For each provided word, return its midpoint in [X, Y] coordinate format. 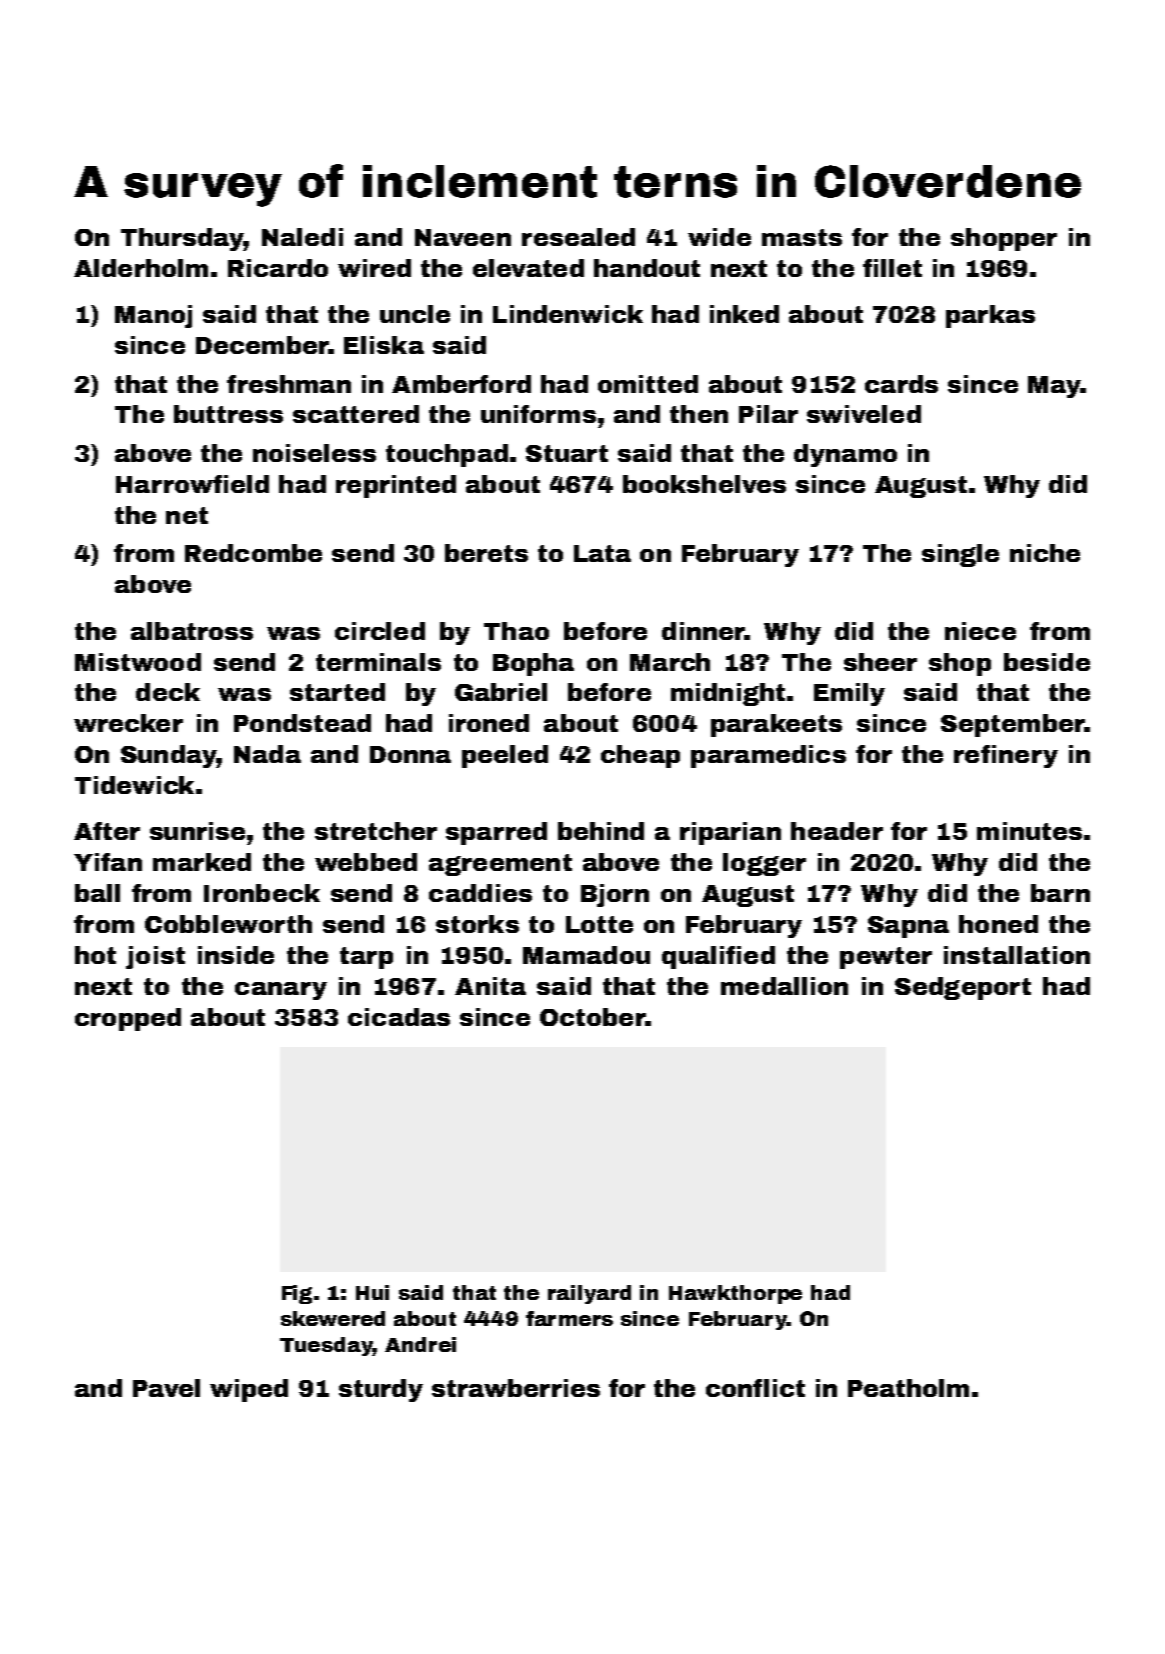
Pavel [166, 1388]
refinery [1006, 756]
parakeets [776, 725]
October [592, 1017]
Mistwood [138, 662]
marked [202, 862]
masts [802, 237]
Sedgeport [963, 988]
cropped [128, 1019]
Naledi [302, 237]
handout [647, 268]
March [670, 662]
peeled [505, 756]
